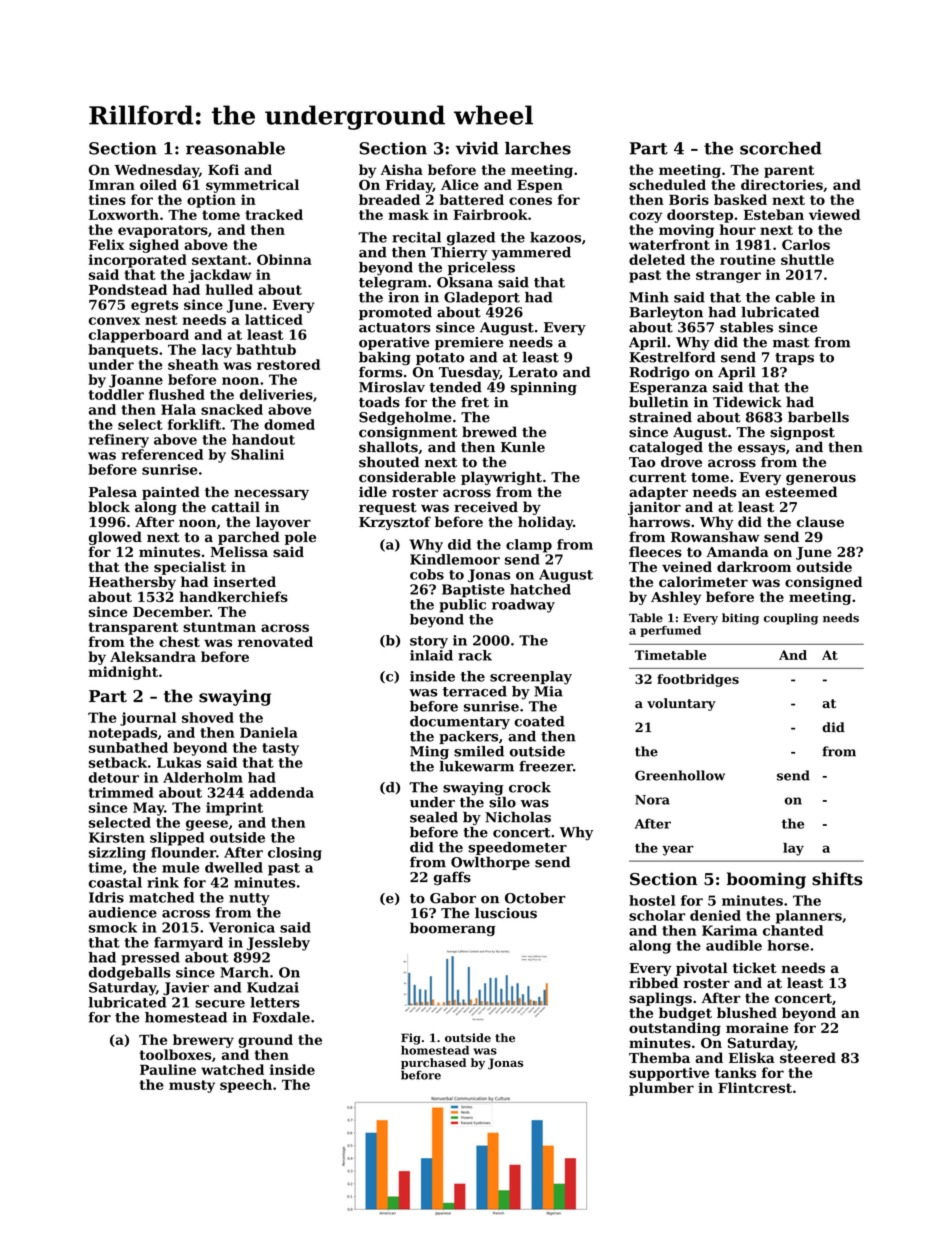 Image resolution: width=952 pixels, height=1233 pixels. What do you see at coordinates (239, 551) in the document?
I see `Melissa` at bounding box center [239, 551].
